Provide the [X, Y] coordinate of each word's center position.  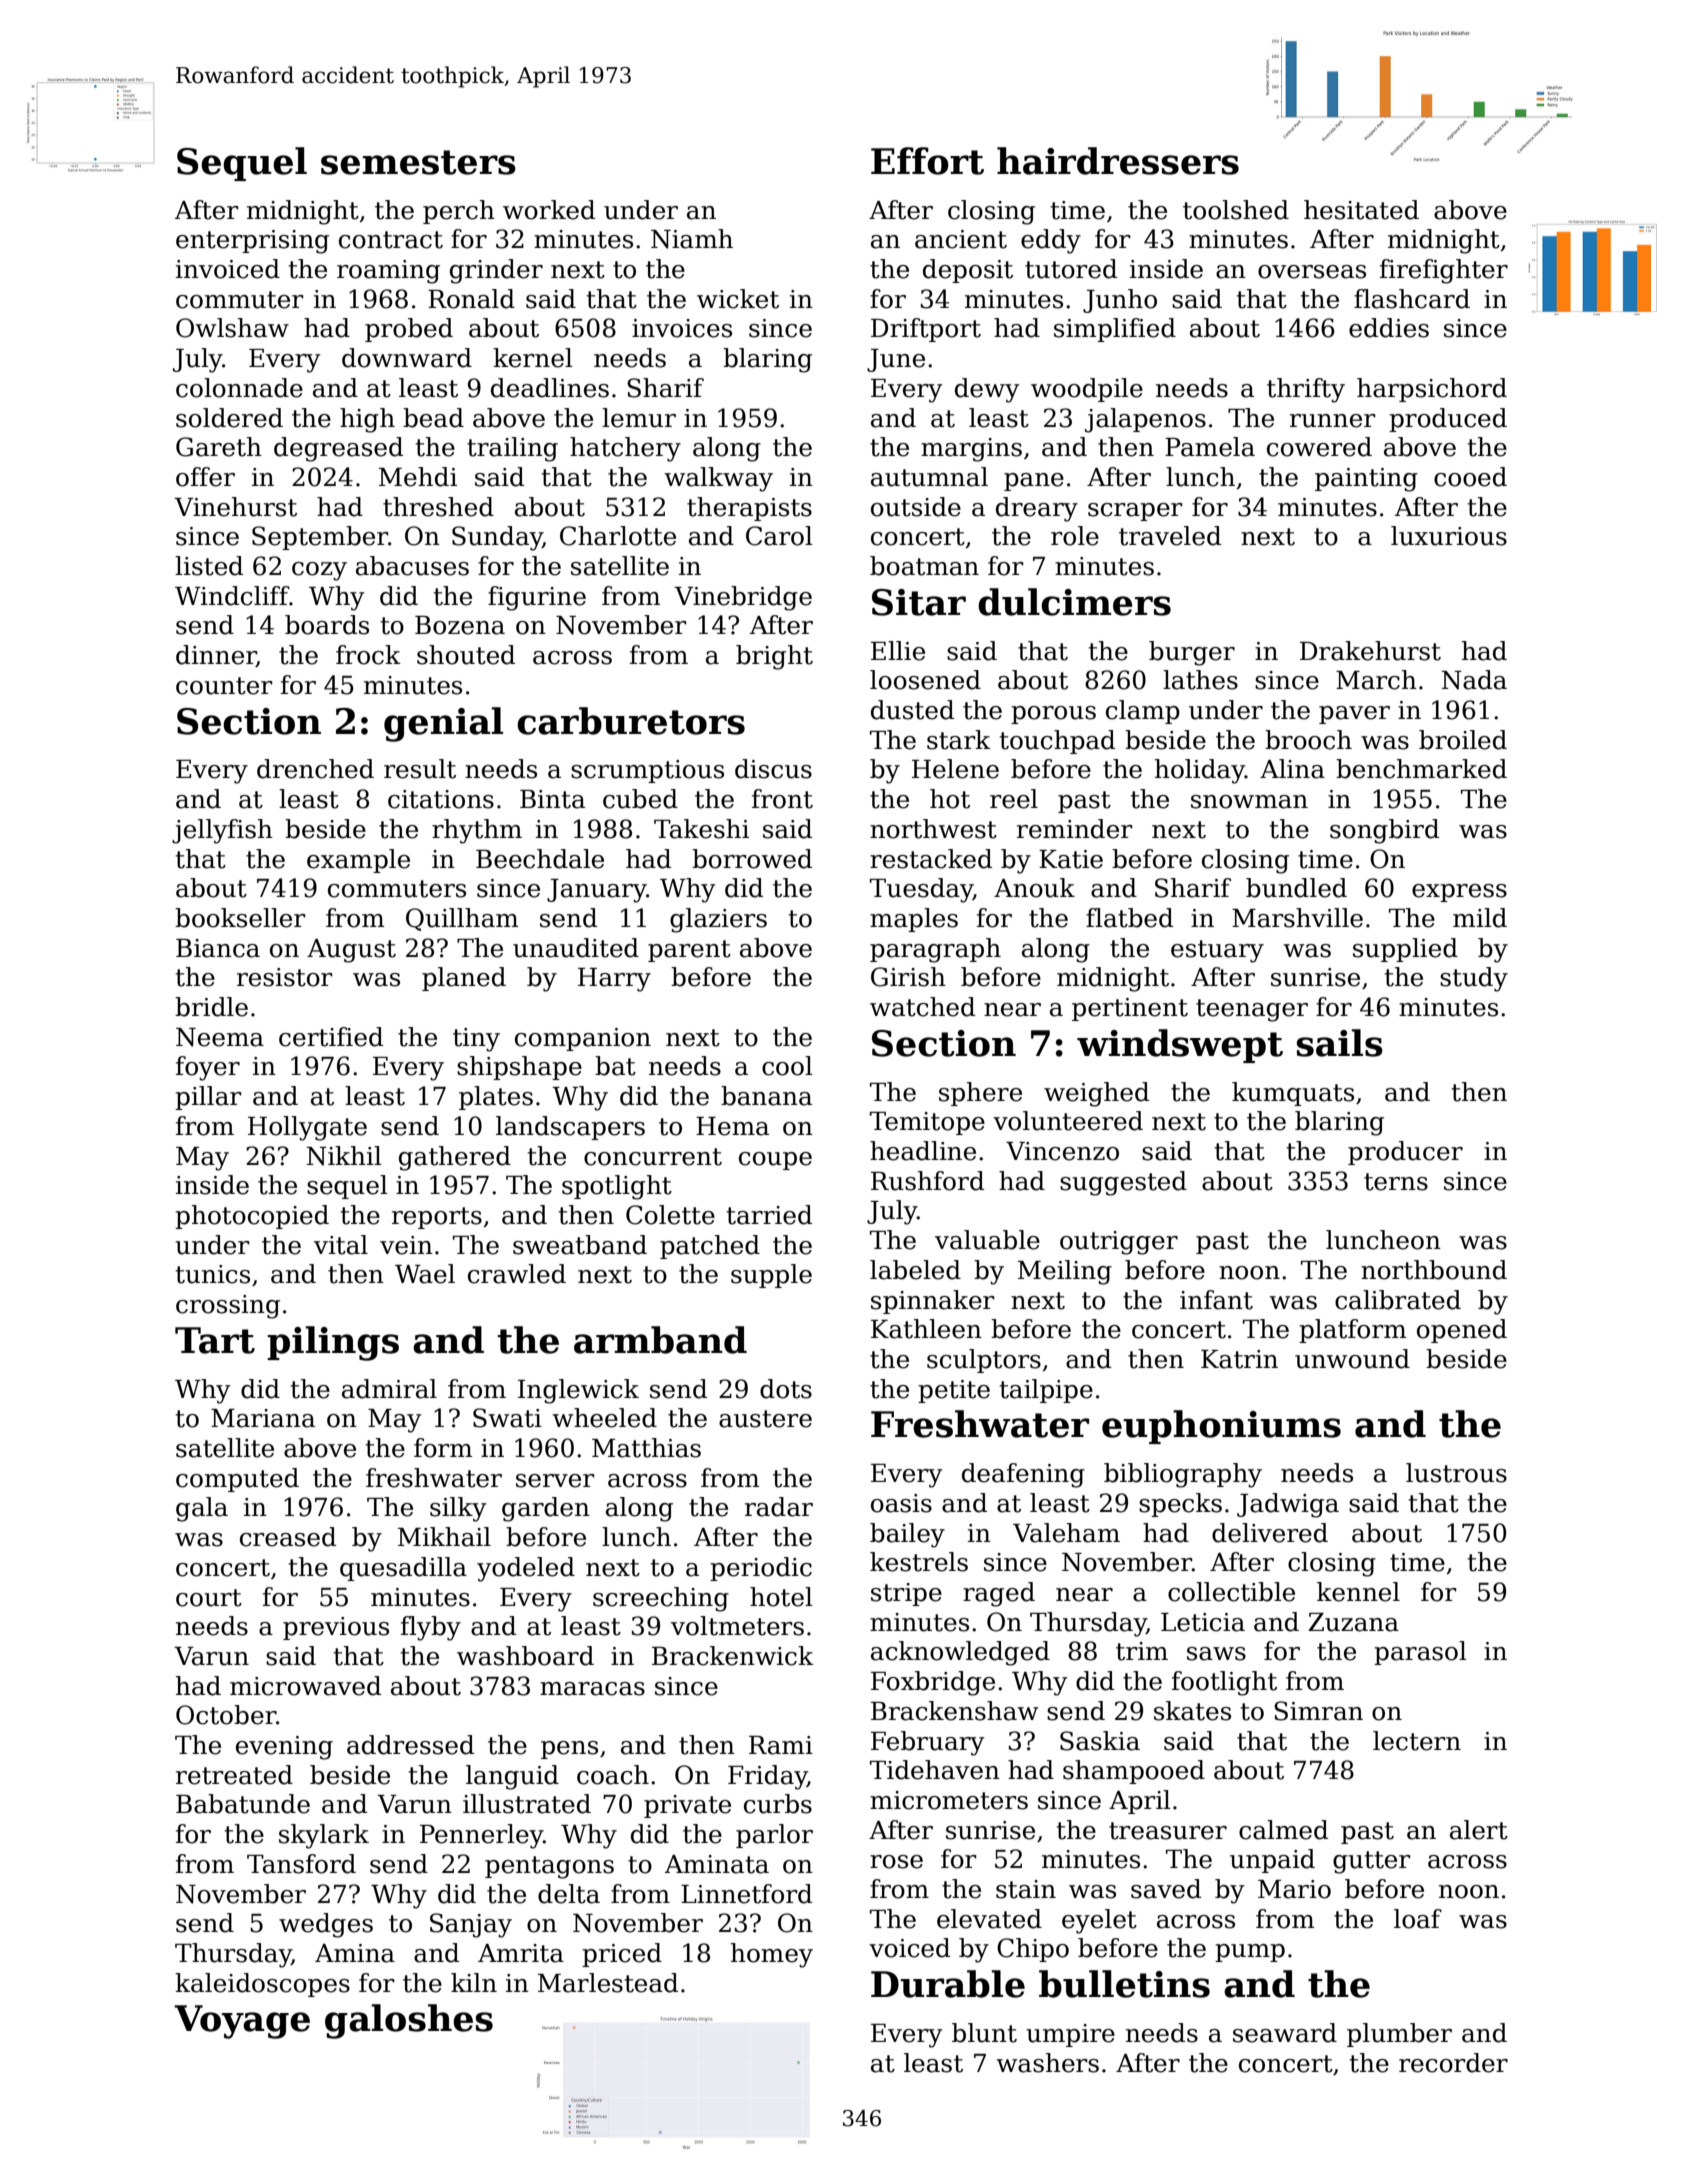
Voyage [242, 2022]
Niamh [692, 239]
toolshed [1236, 210]
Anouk [1034, 888]
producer [1405, 1153]
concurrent [653, 1157]
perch [459, 212]
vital [341, 1245]
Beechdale [540, 859]
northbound [1434, 1270]
